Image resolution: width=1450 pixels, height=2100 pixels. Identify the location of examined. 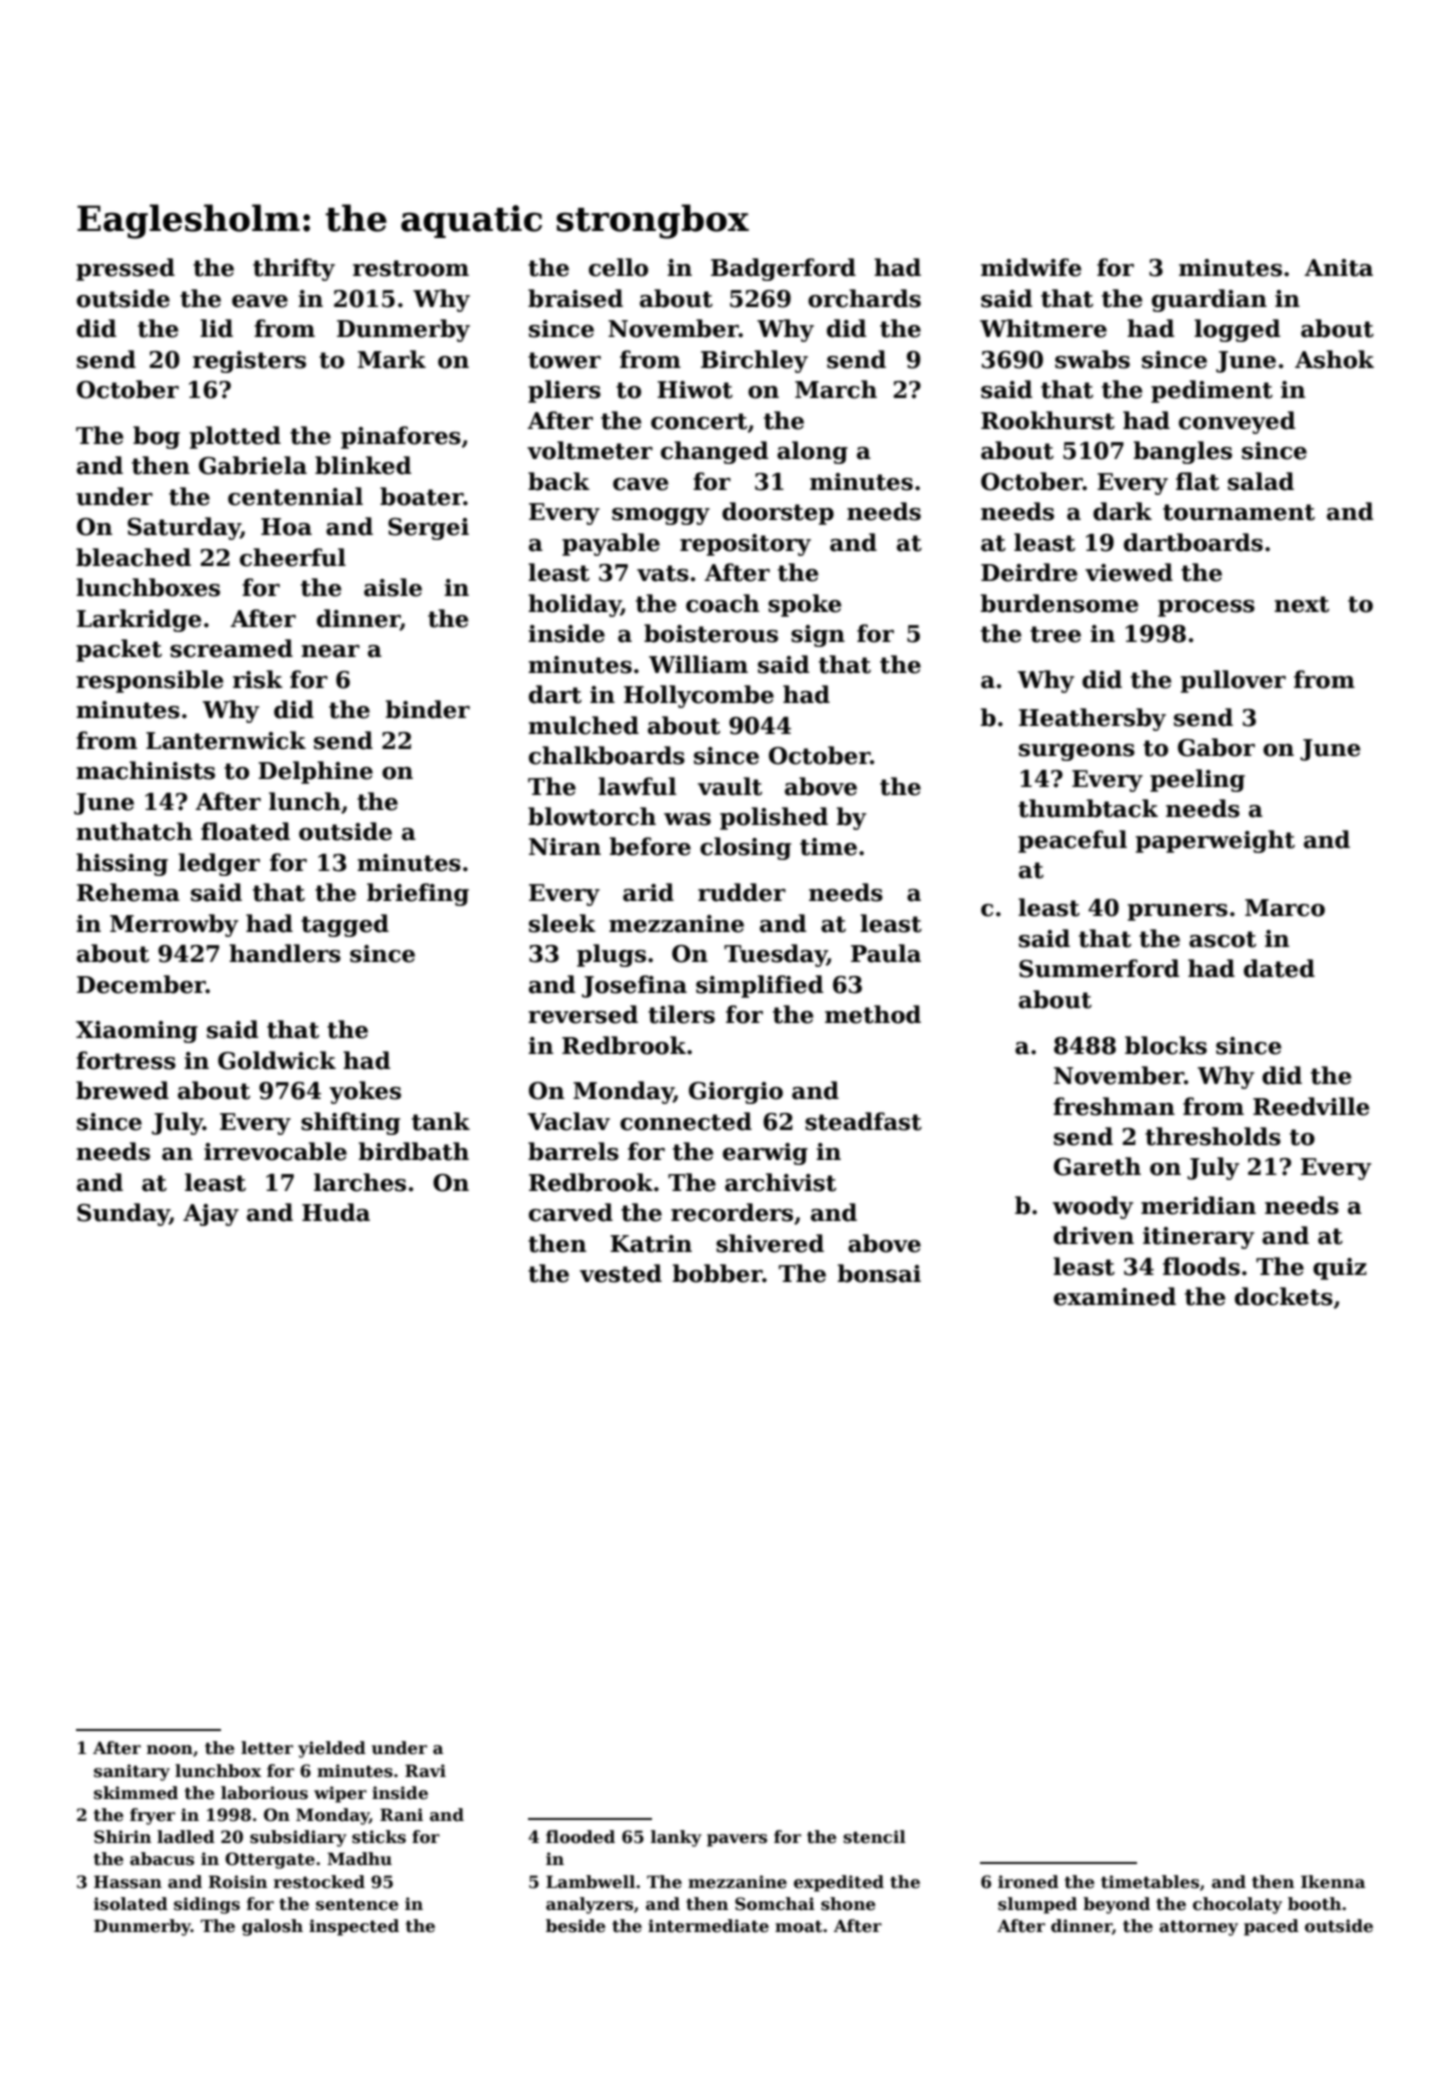
(1115, 1296).
